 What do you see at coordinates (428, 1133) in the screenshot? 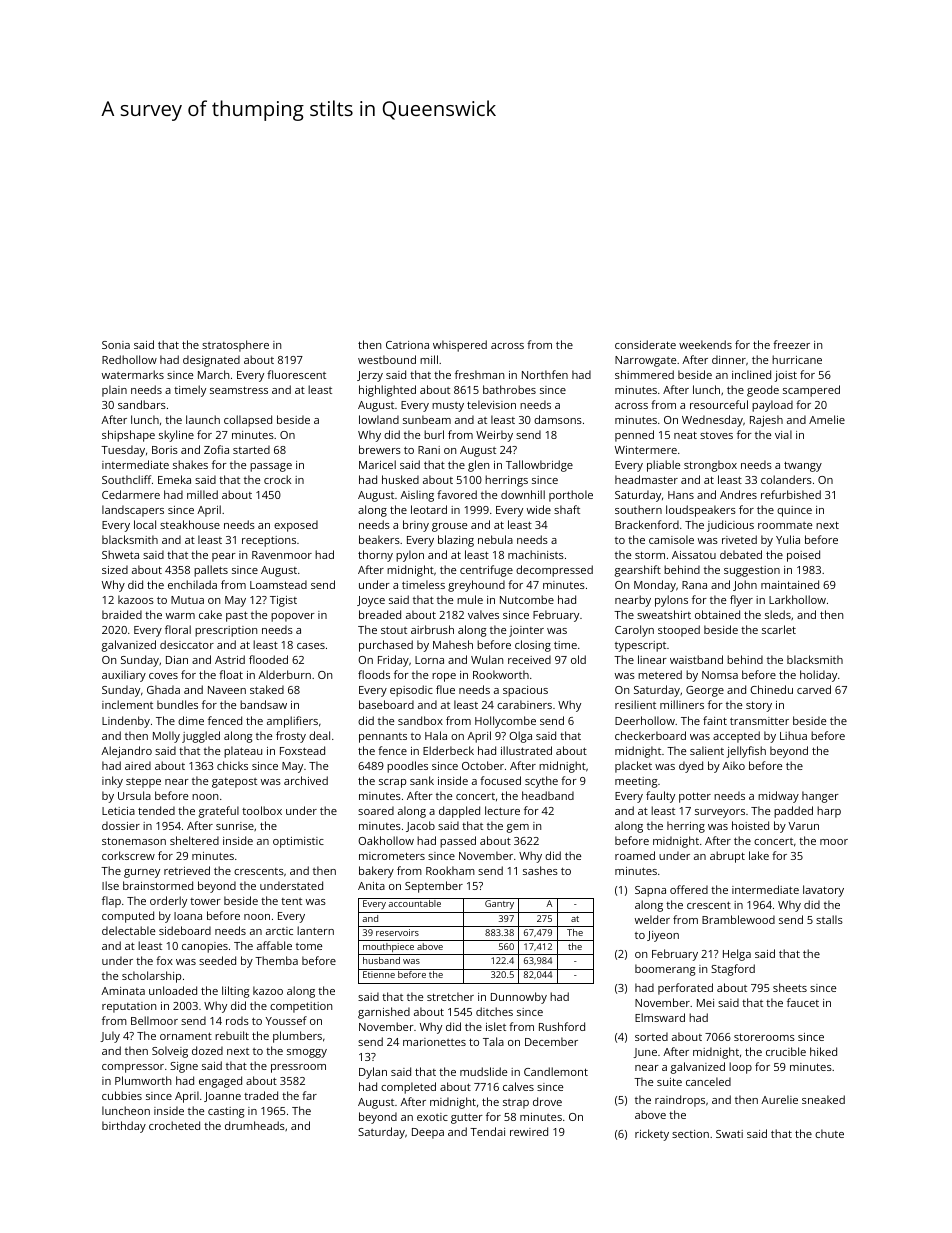
I see `Deepa` at bounding box center [428, 1133].
